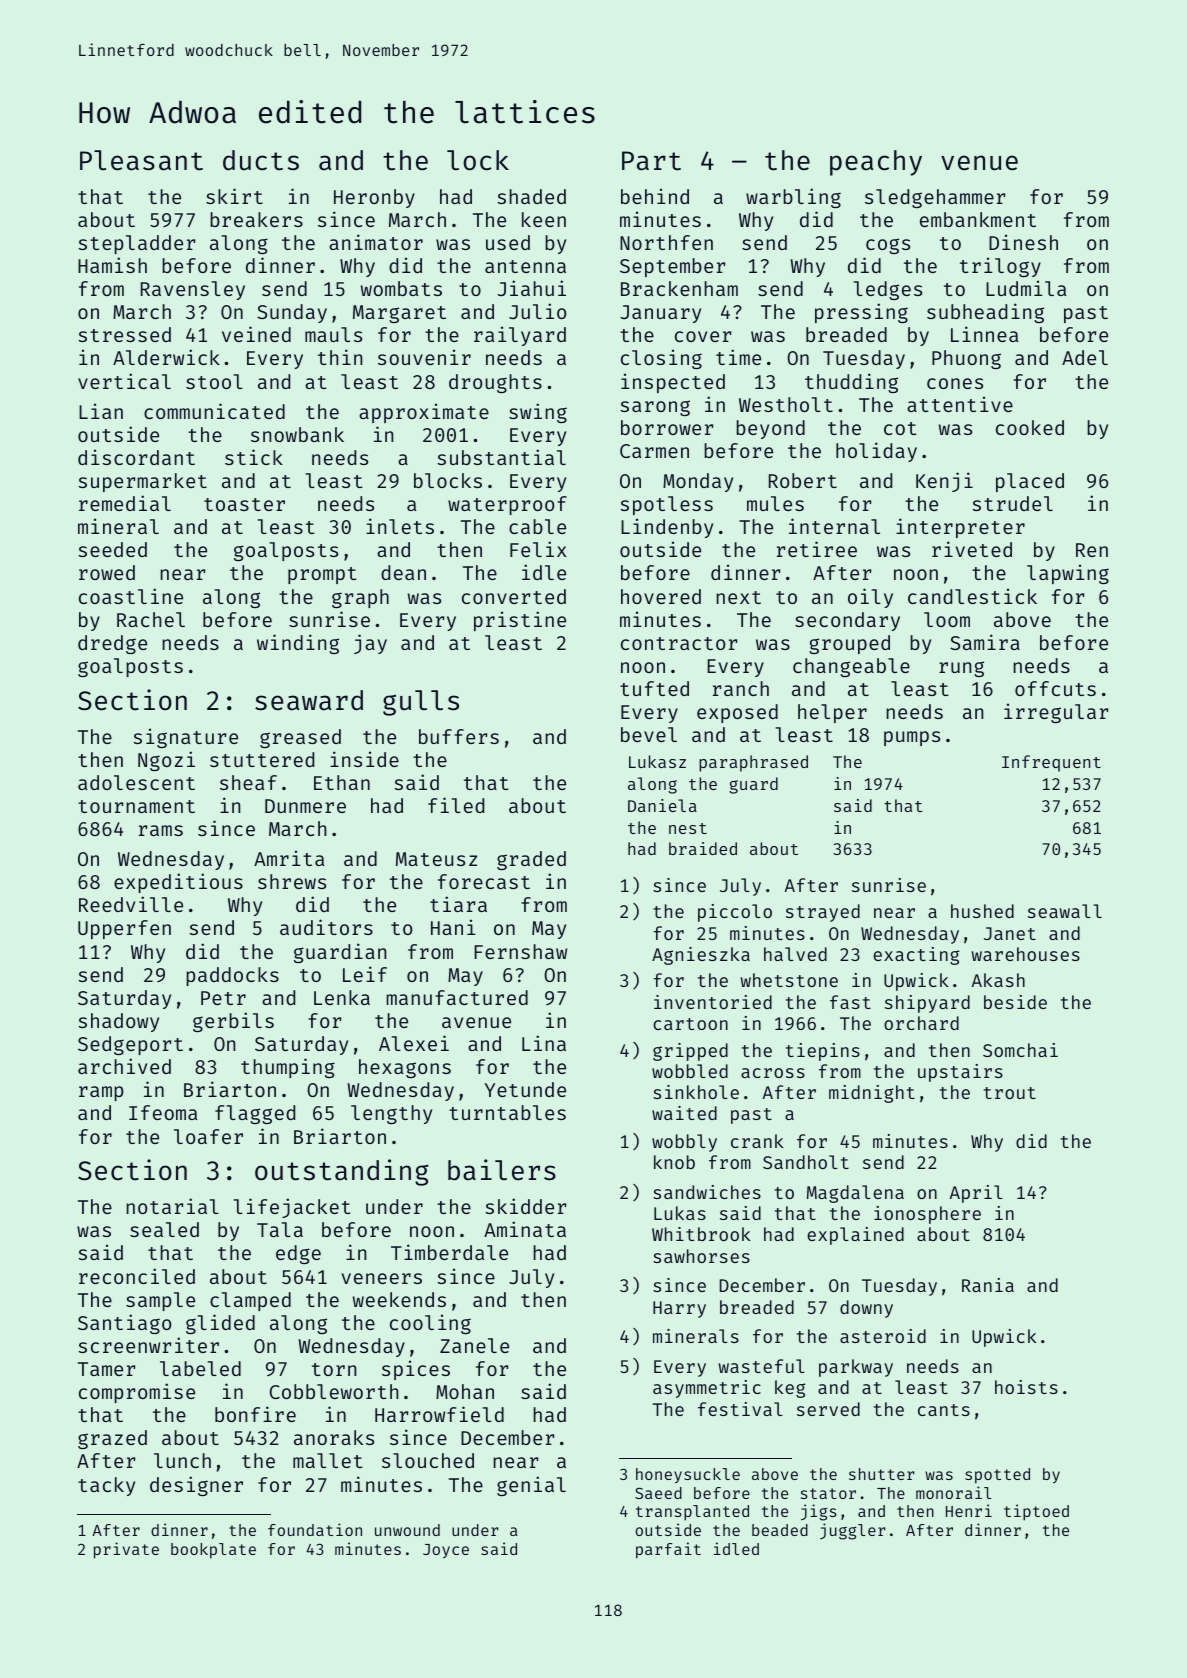  Describe the element at coordinates (526, 1206) in the document. I see `skidder` at that location.
